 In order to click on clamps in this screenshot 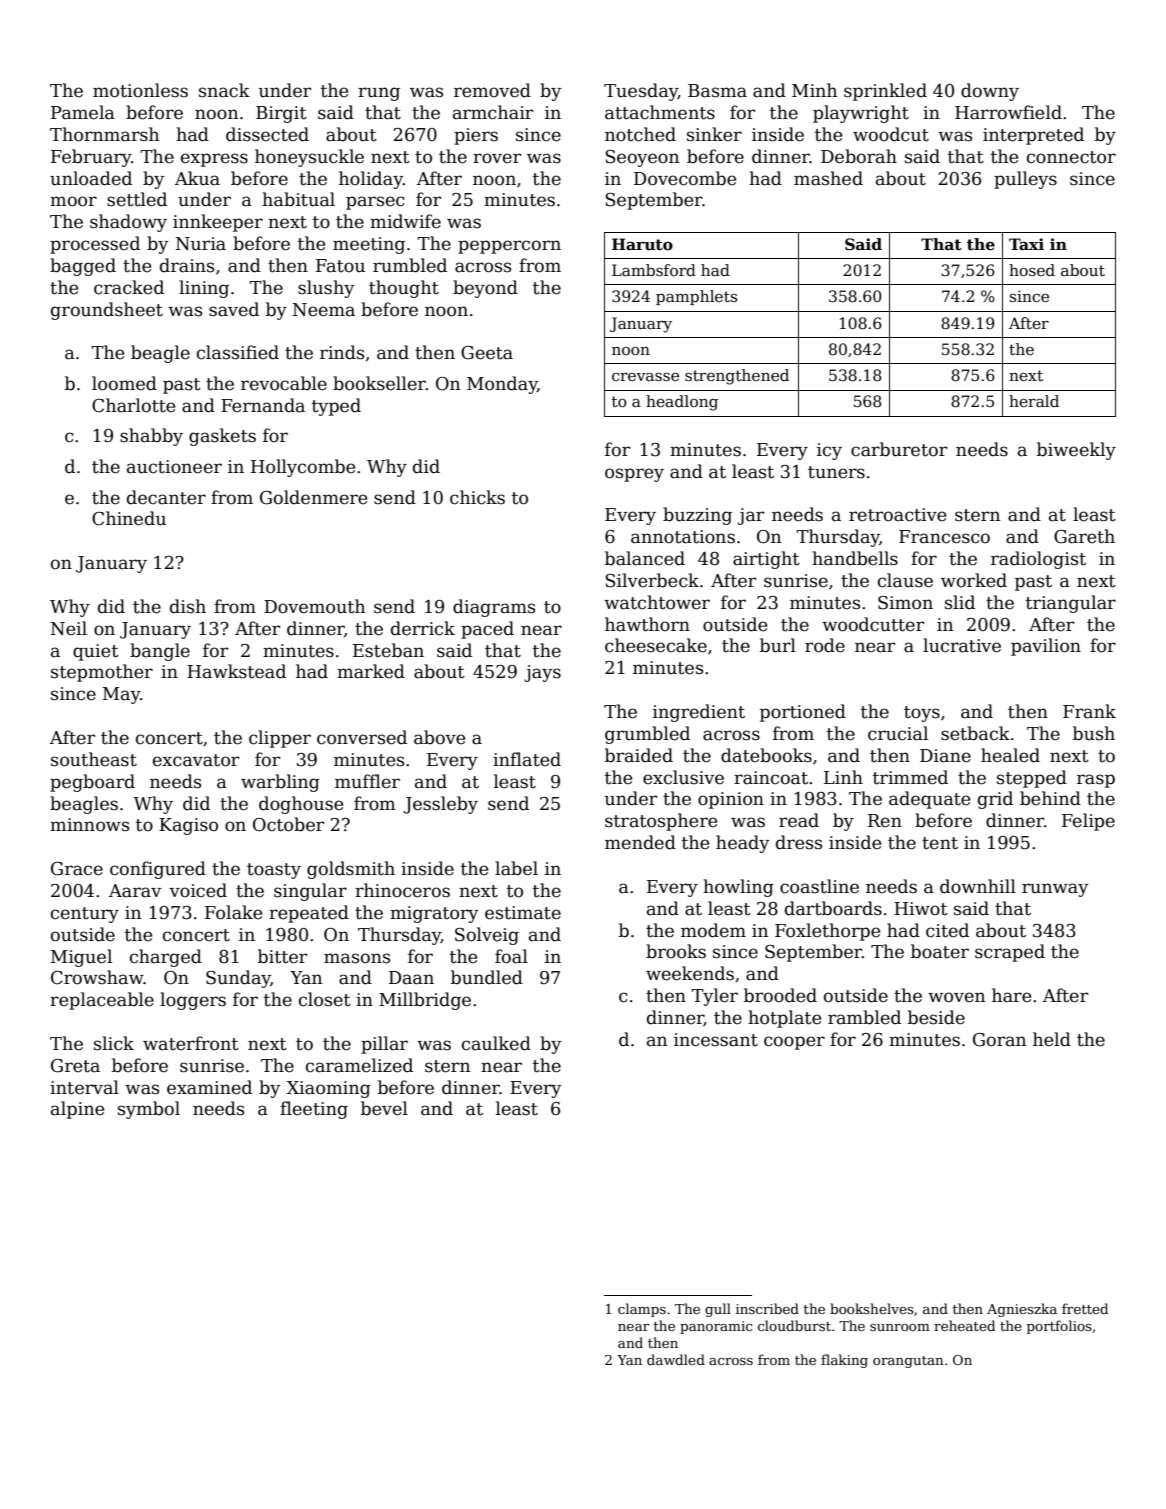, I will do `click(642, 1310)`.
